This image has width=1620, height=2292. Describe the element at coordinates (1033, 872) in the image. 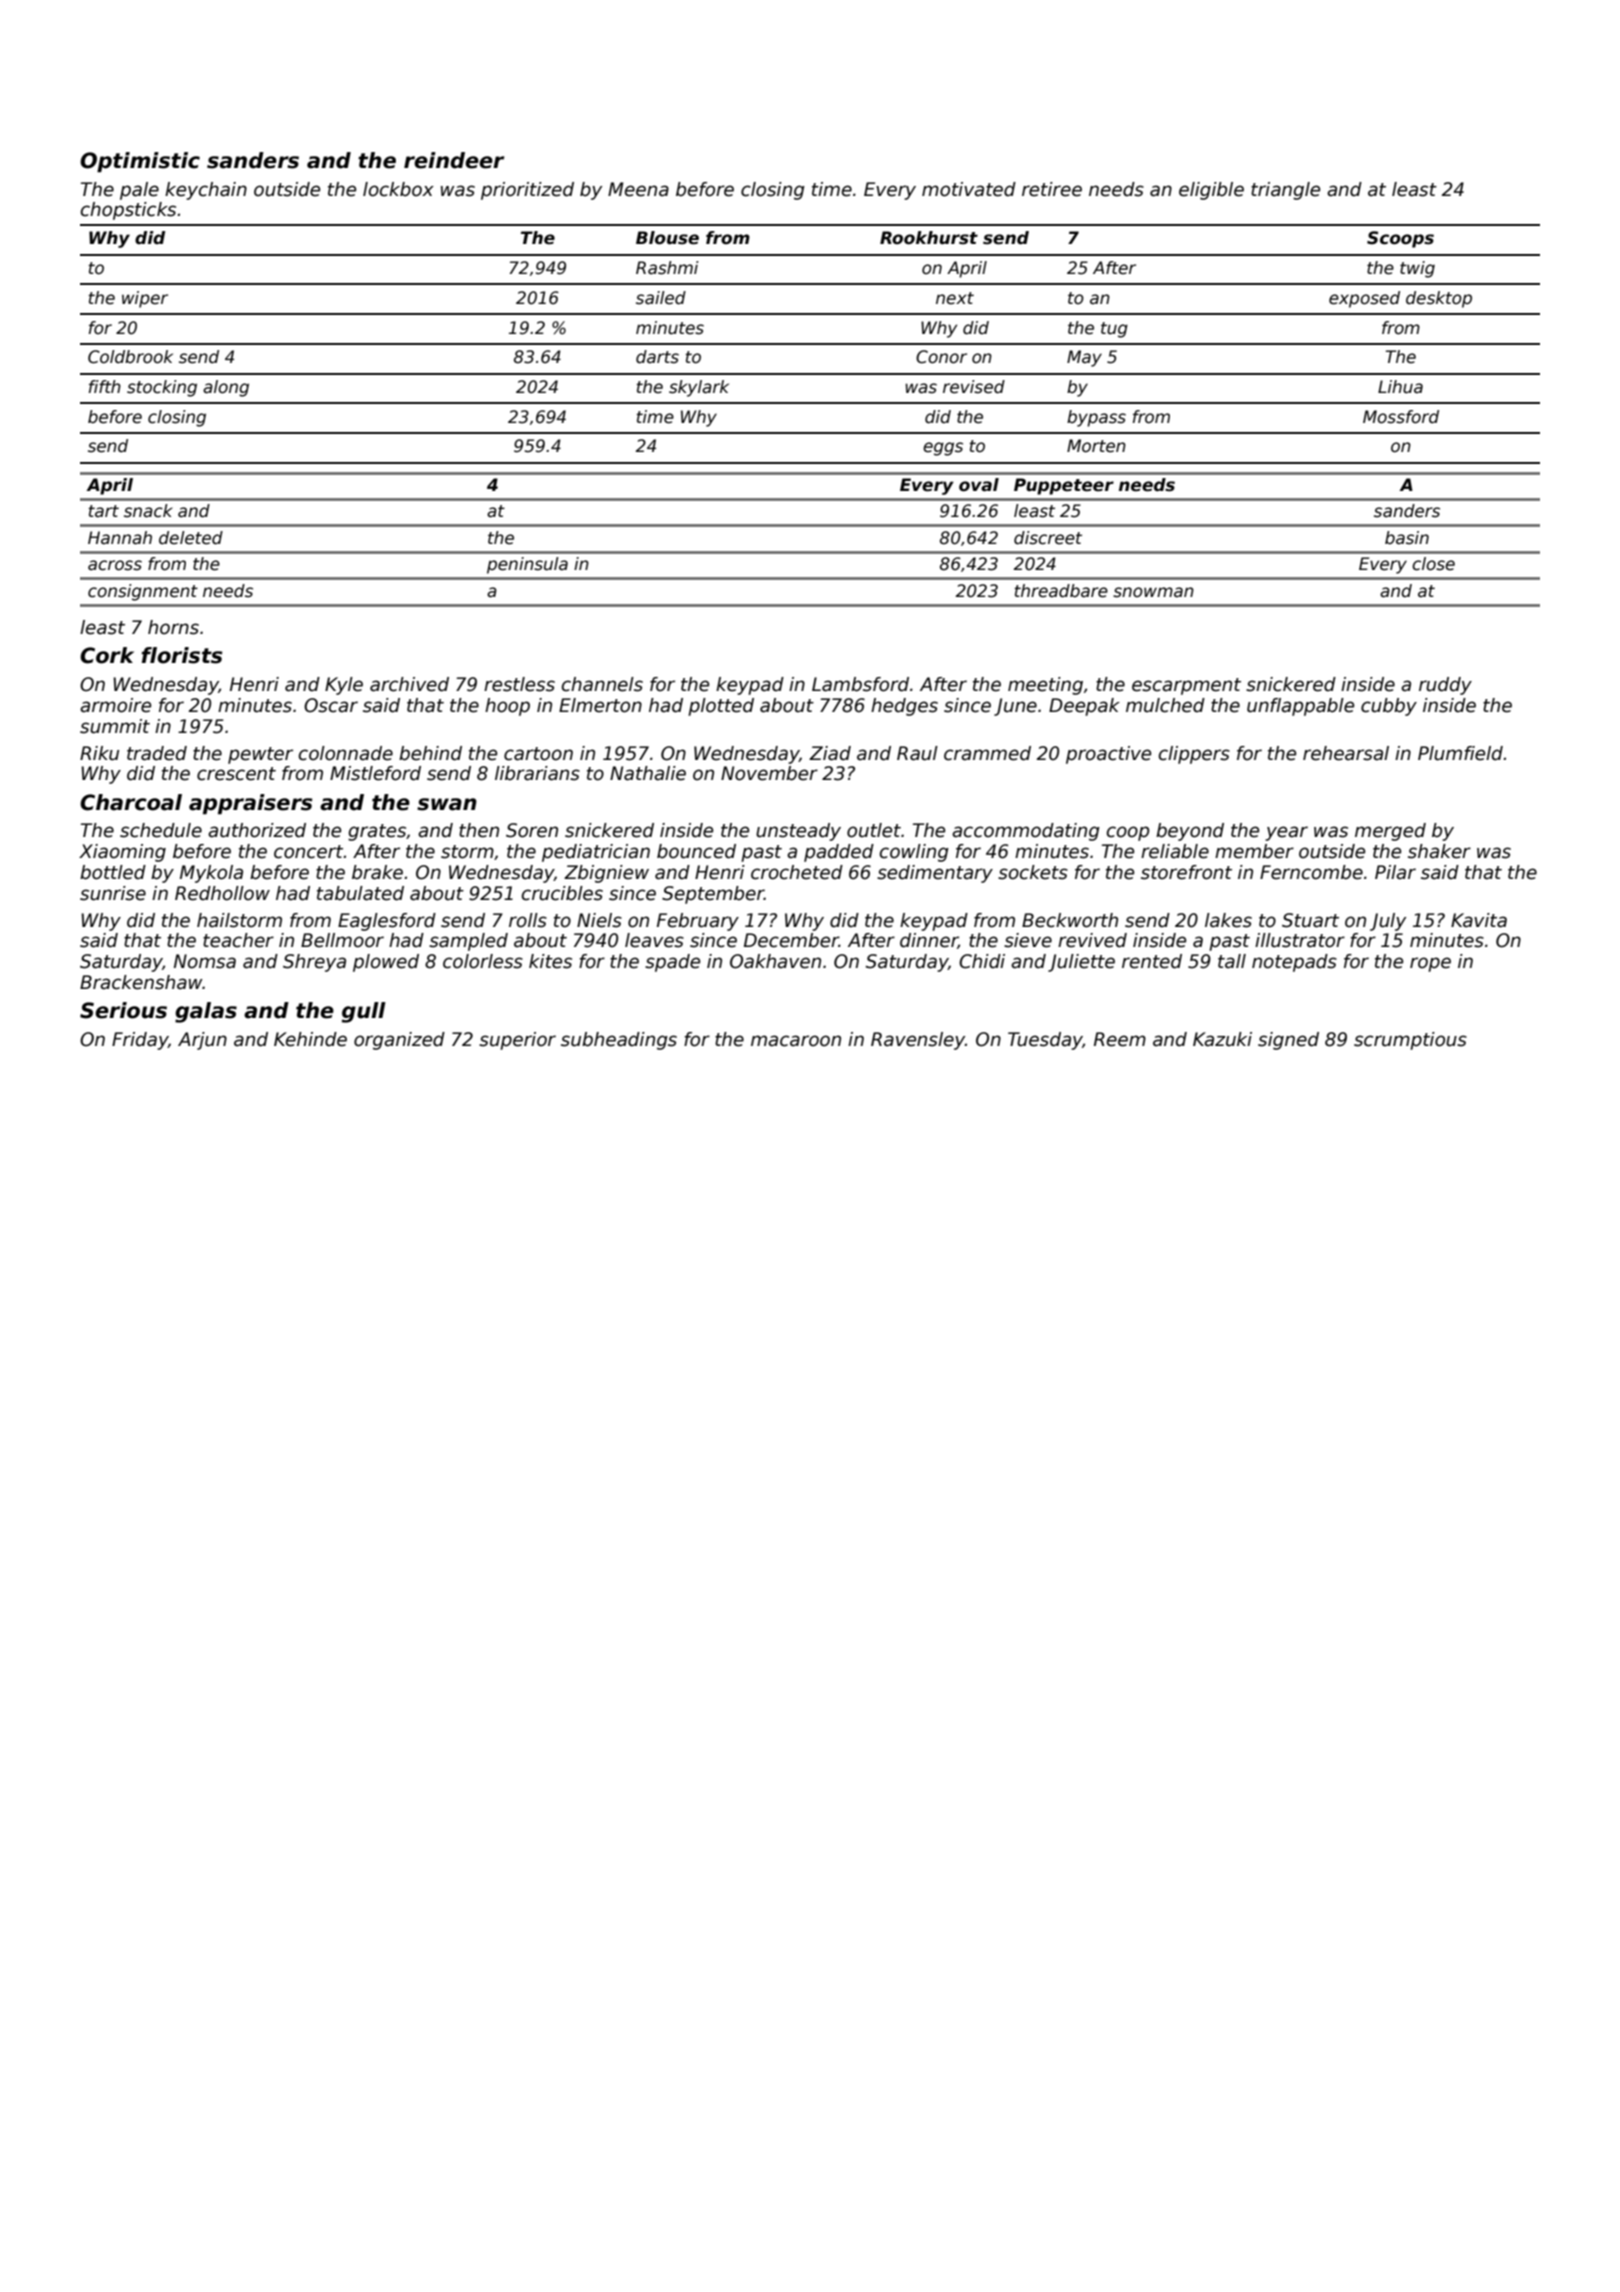

I see `sockets` at that location.
